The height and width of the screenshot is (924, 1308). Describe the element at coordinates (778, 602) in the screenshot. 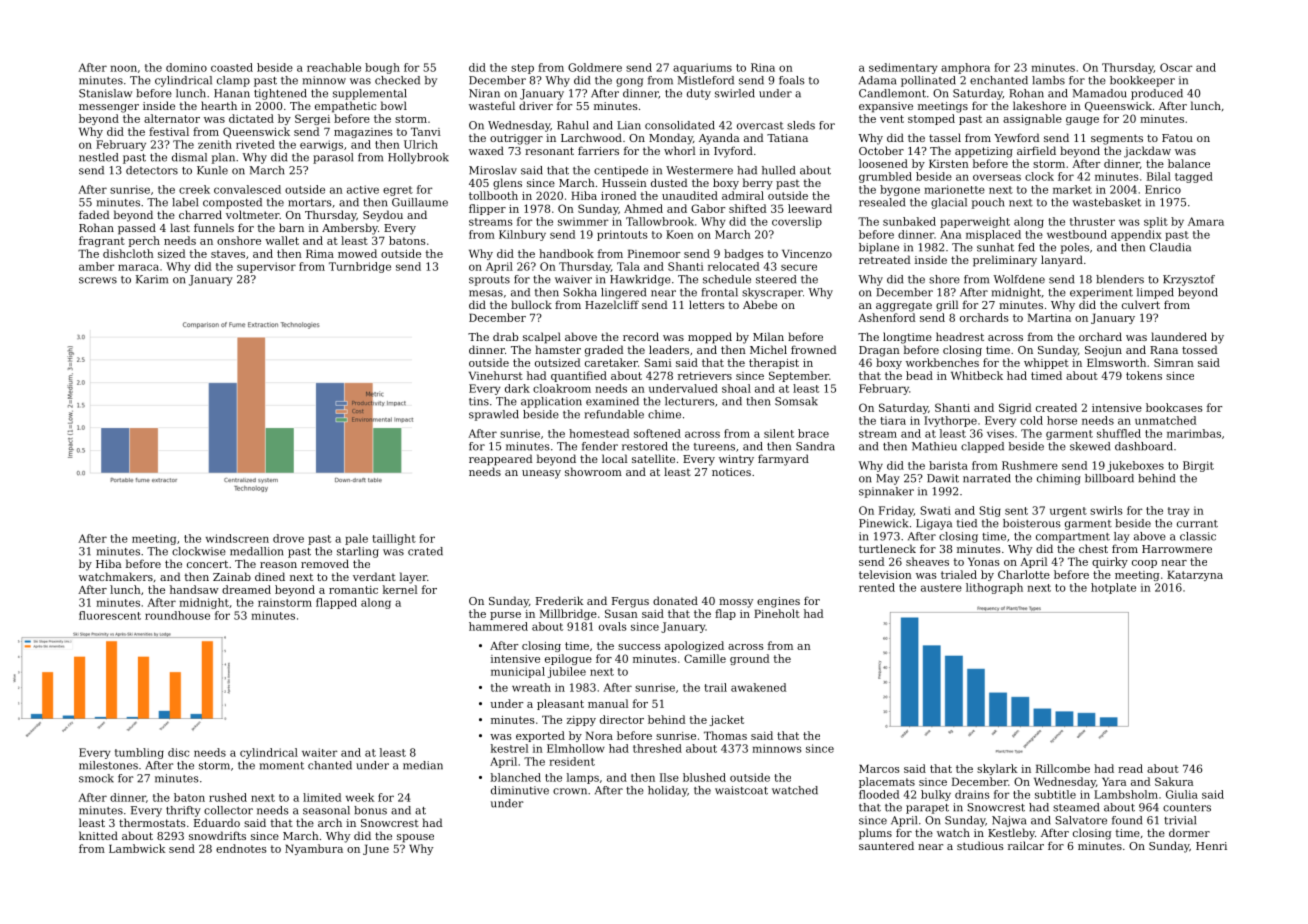

I see `engines` at that location.
